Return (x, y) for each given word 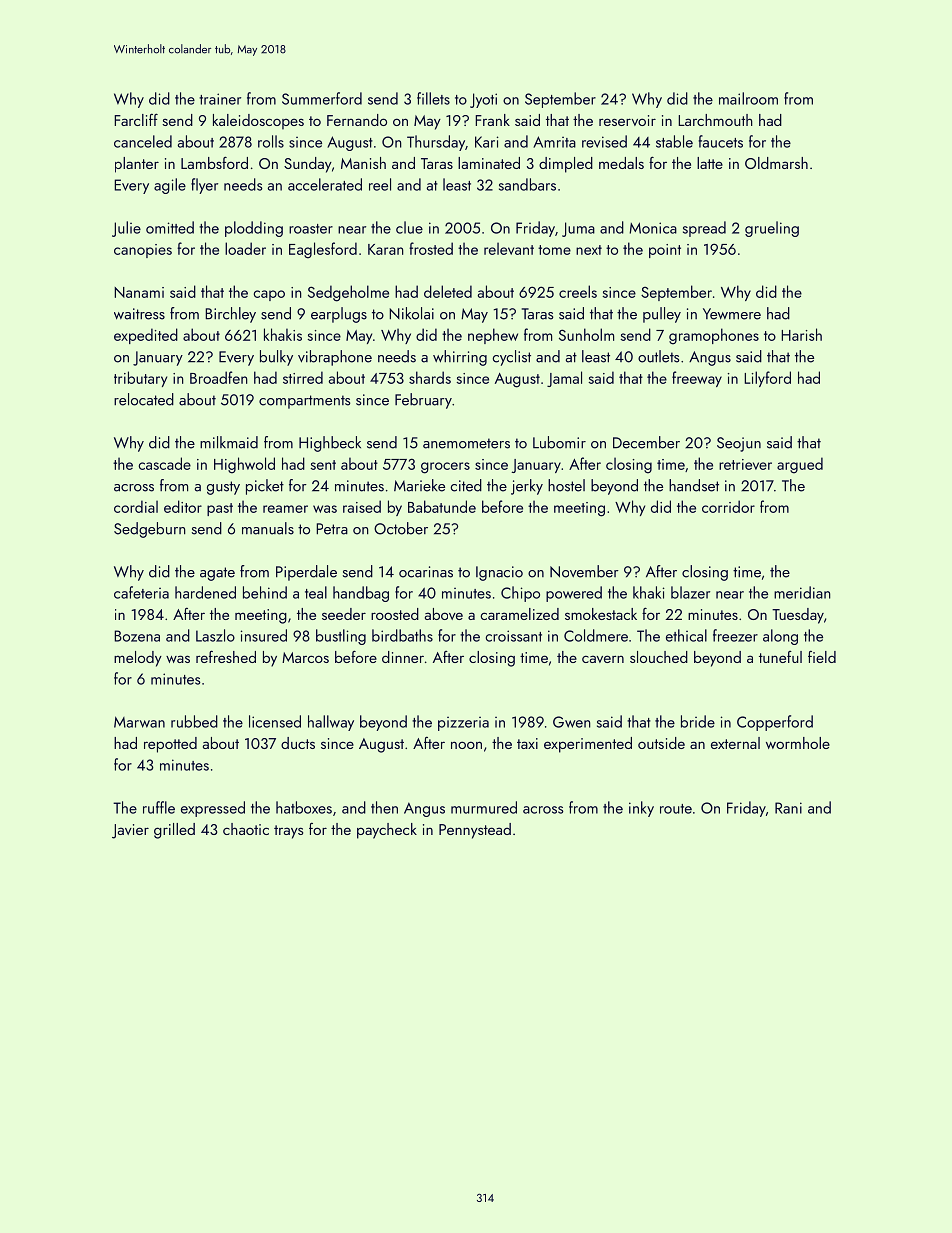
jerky (527, 487)
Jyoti (483, 100)
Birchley (230, 315)
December (646, 442)
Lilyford (767, 379)
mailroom (748, 98)
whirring (460, 358)
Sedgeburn (150, 530)
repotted (170, 745)
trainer (220, 99)
